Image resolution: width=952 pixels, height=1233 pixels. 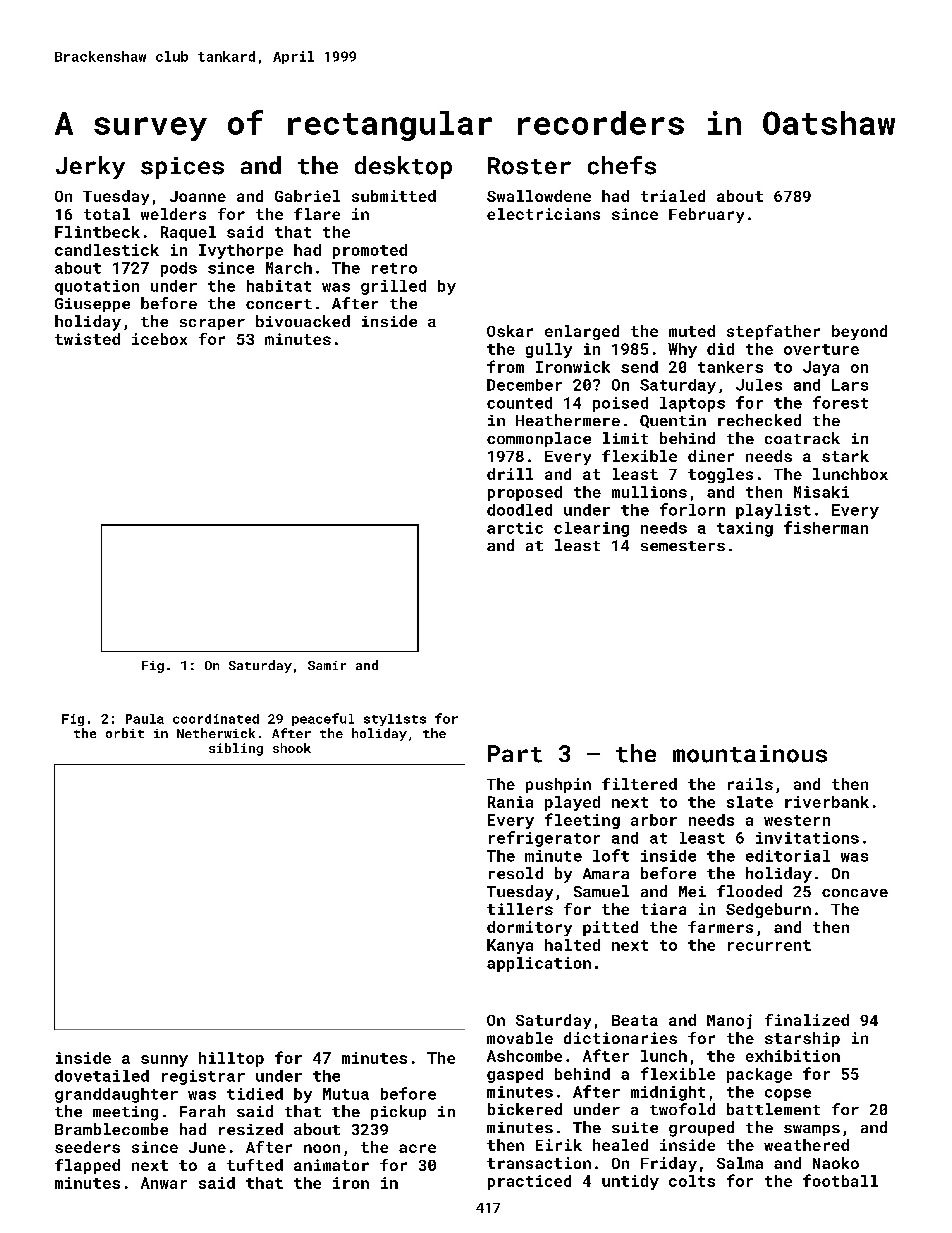 I want to click on bivouacked, so click(x=303, y=321).
